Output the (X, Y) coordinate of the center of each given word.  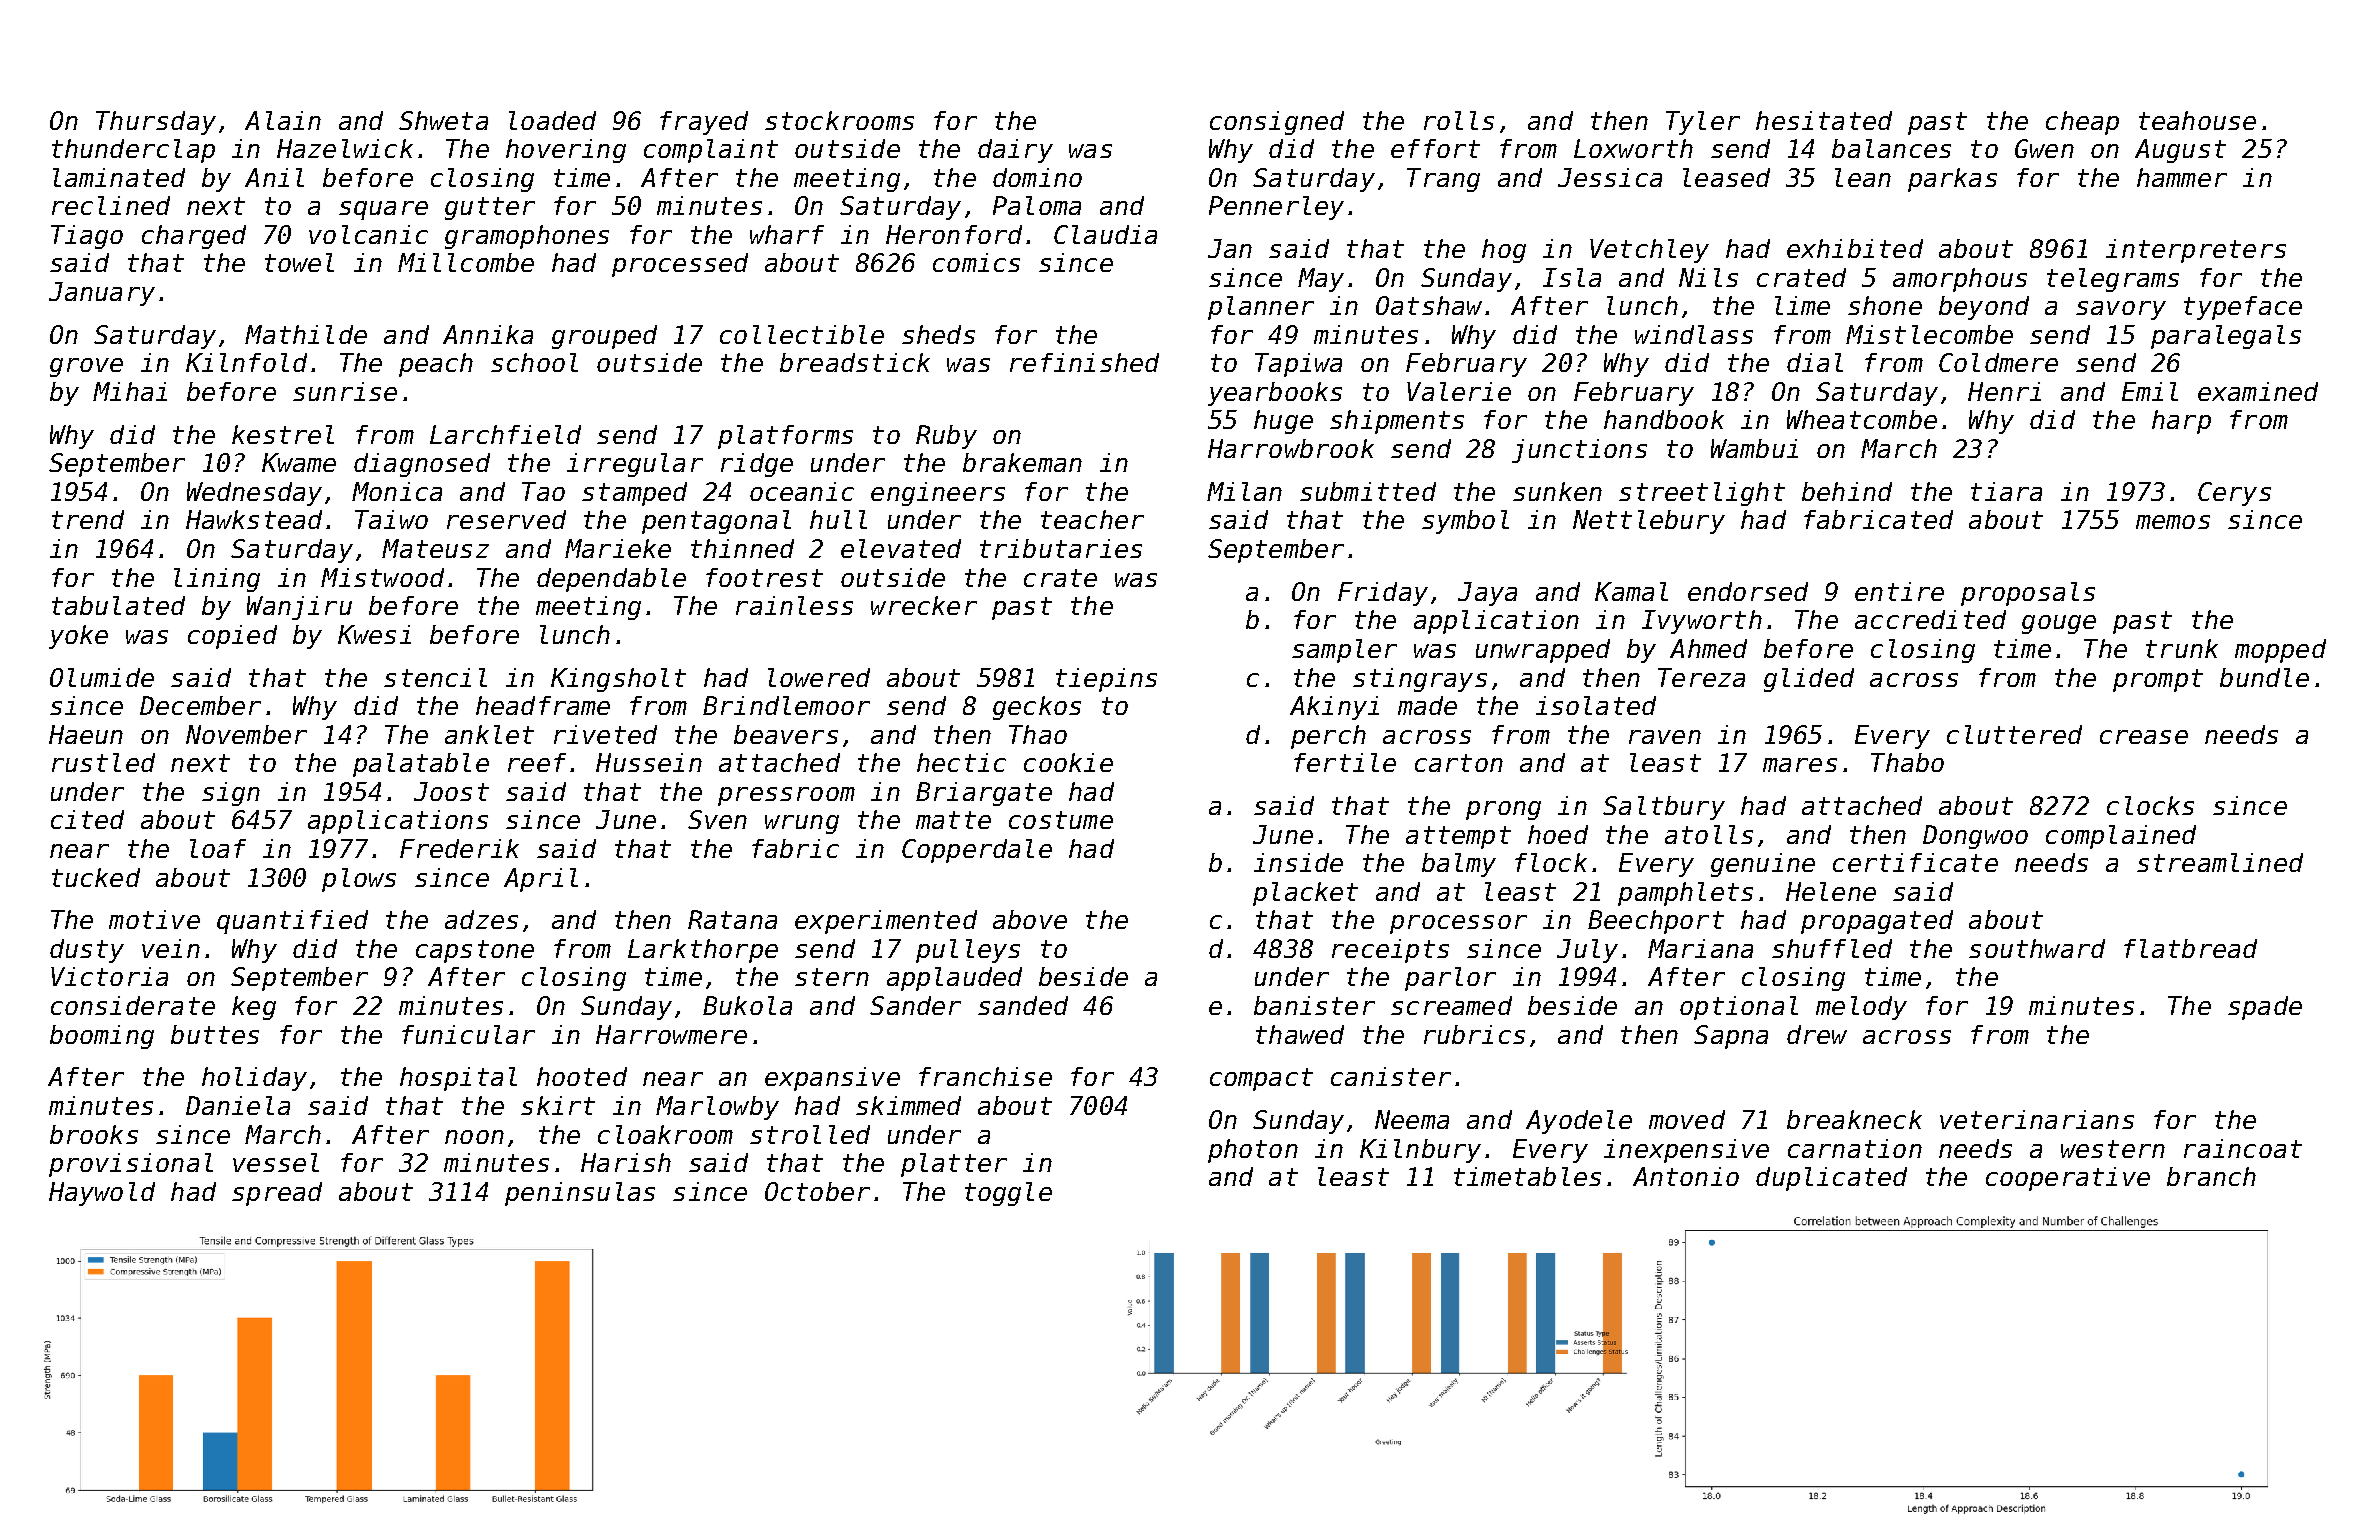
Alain (283, 120)
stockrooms (839, 120)
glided (1809, 680)
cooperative (2068, 1179)
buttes (215, 1034)
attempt (1458, 837)
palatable (421, 765)
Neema (1412, 1119)
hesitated (1824, 120)
